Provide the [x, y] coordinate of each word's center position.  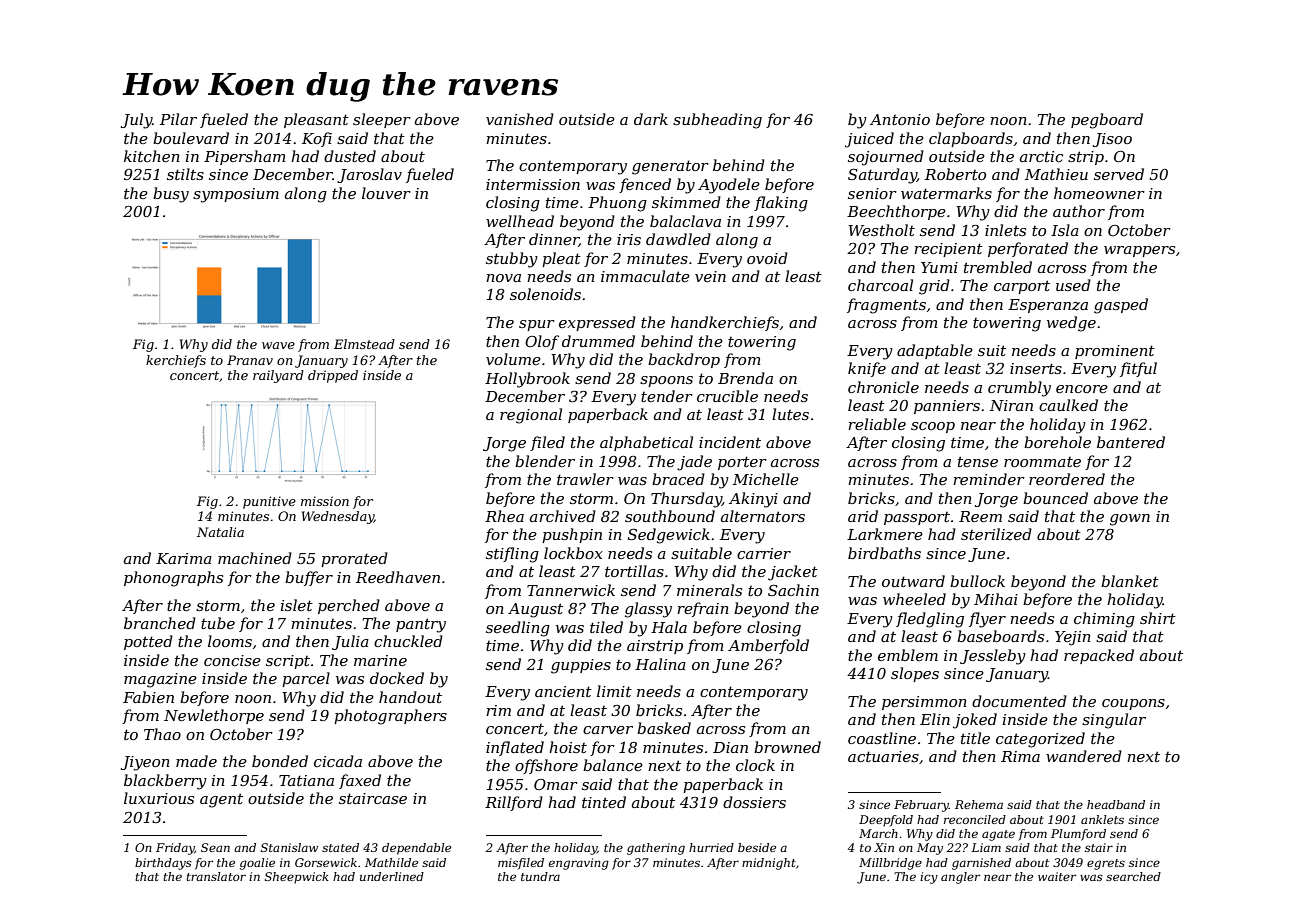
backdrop [684, 360]
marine [380, 660]
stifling [512, 555]
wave [278, 345]
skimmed [686, 202]
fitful [1138, 369]
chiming [1104, 620]
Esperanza [1048, 306]
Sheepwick [297, 878]
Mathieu [1056, 174]
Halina [660, 664]
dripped [333, 376]
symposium [236, 195]
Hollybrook [527, 380]
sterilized [996, 534]
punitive [269, 502]
